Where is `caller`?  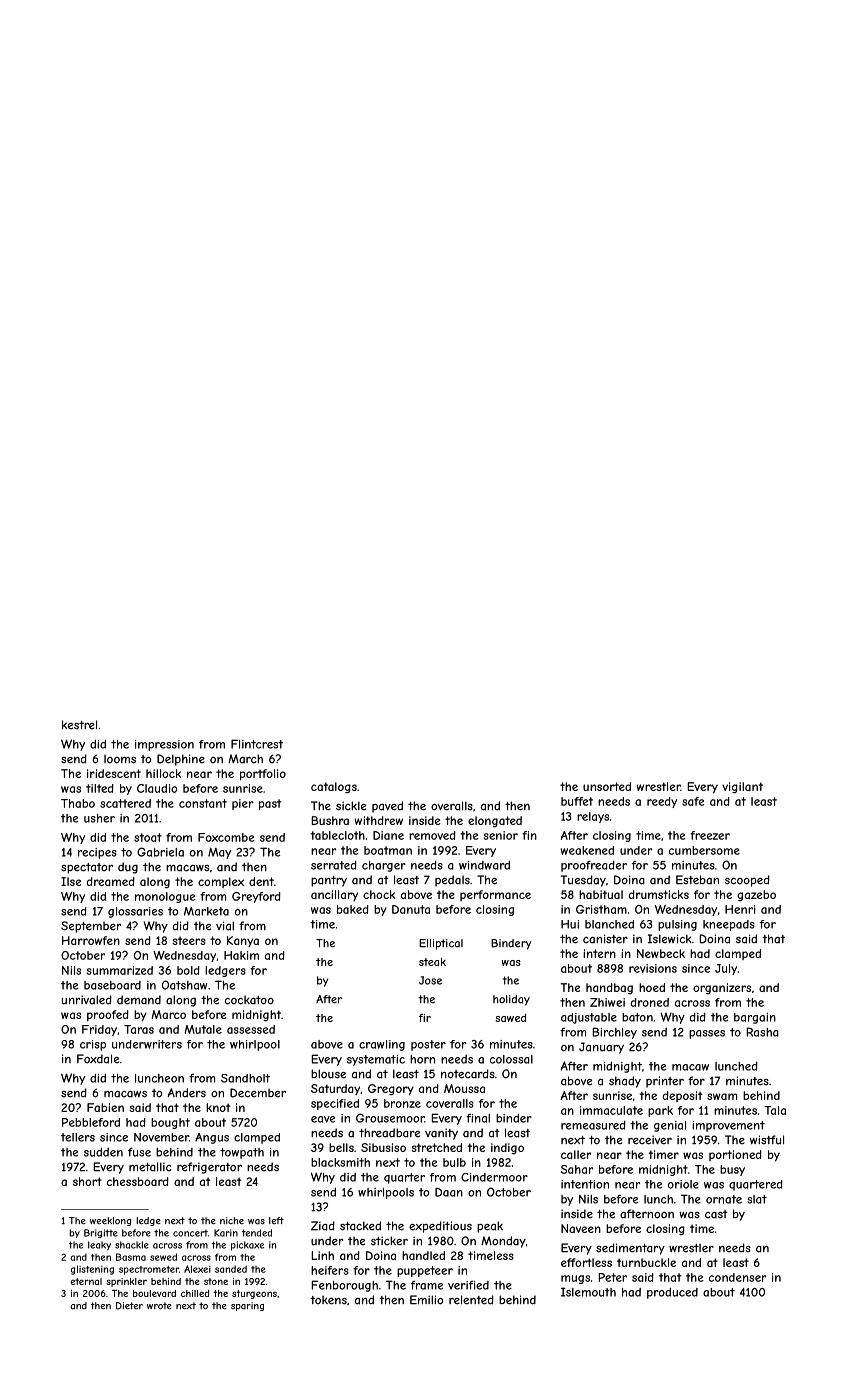
caller is located at coordinates (576, 1154).
